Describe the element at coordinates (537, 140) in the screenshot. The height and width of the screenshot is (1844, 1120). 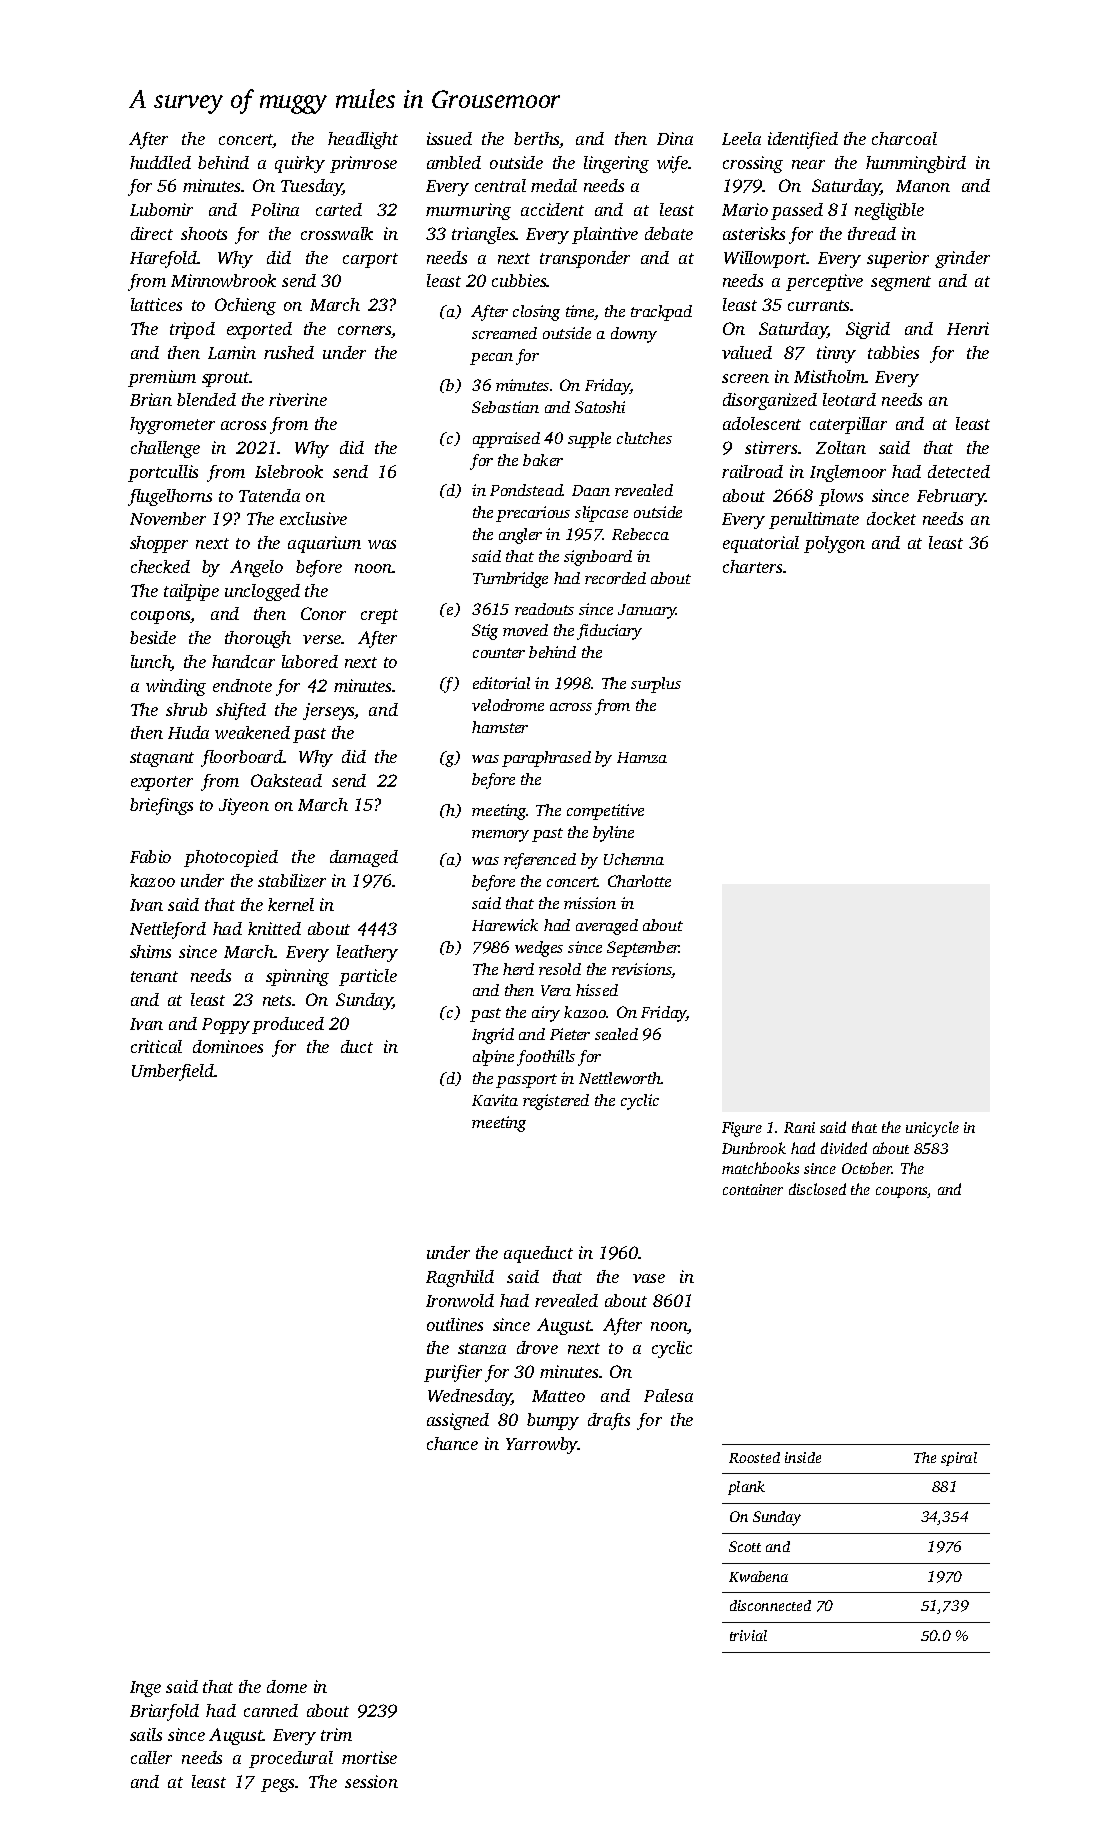
I see `berths` at that location.
